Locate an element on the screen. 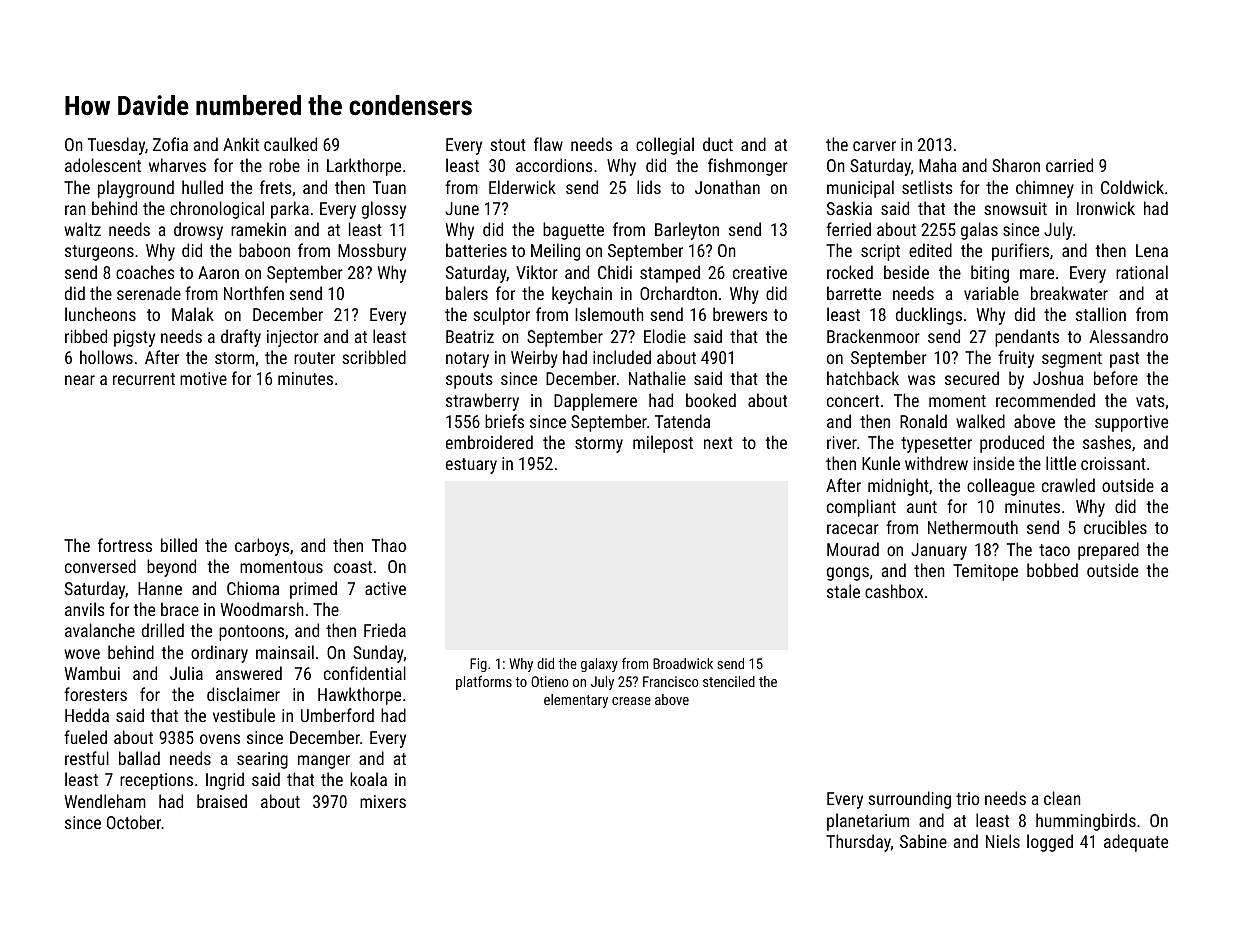 The width and height of the screenshot is (1233, 952). Weirby is located at coordinates (534, 359).
